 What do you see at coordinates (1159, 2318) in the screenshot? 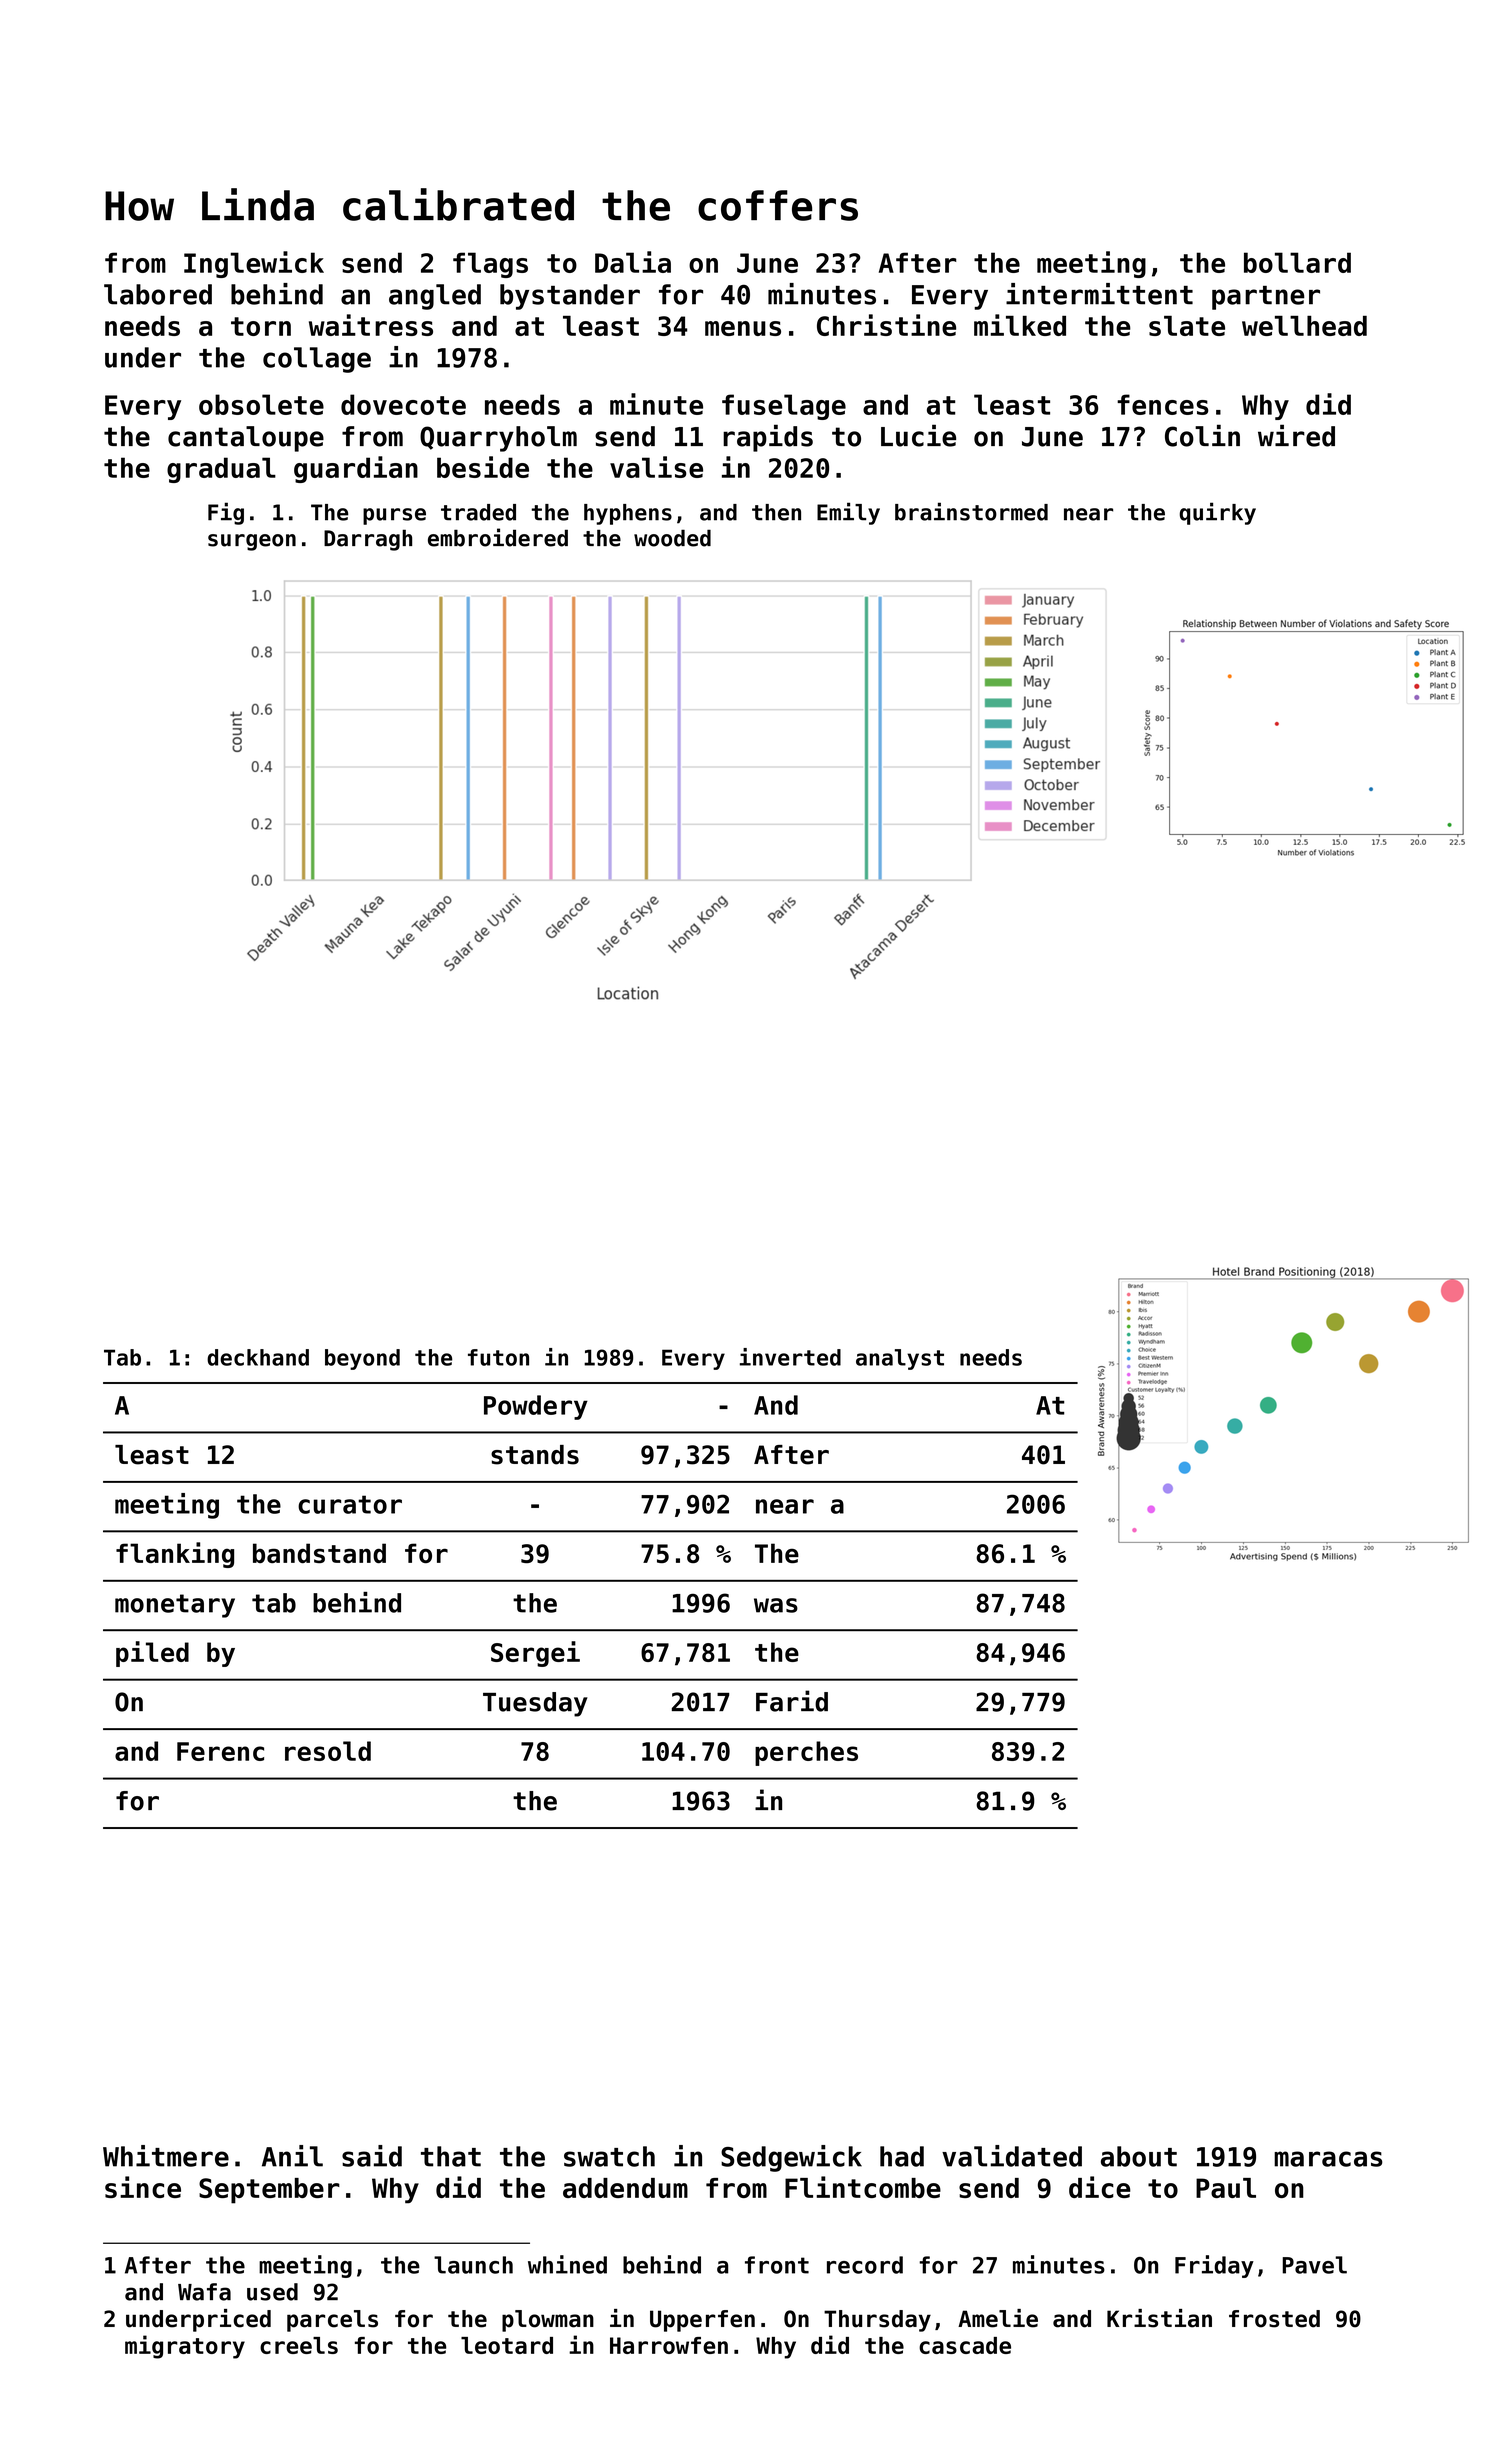
I see `Kristian` at bounding box center [1159, 2318].
